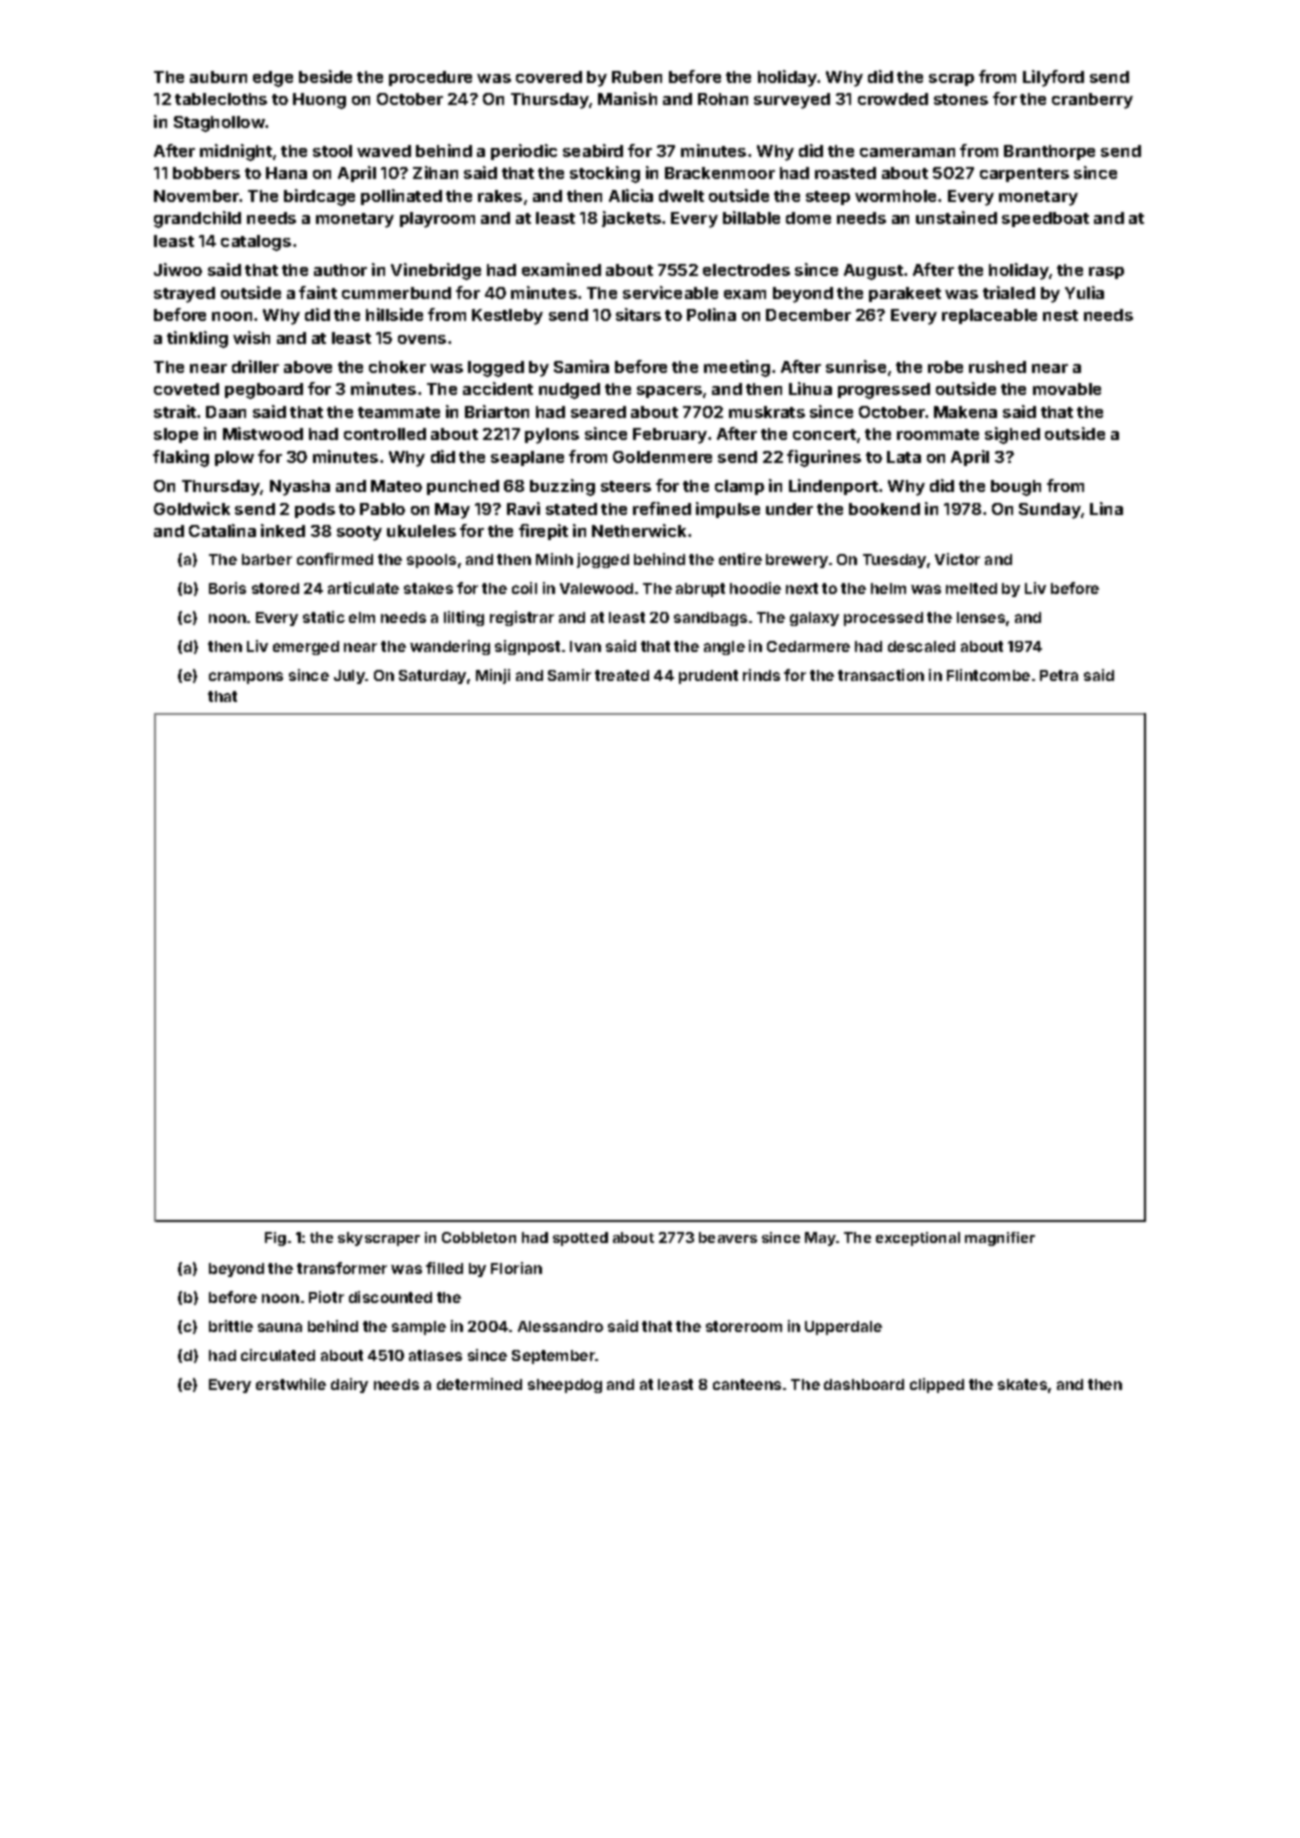 The height and width of the document is (1838, 1300). What do you see at coordinates (291, 1384) in the document?
I see `erstwhile` at bounding box center [291, 1384].
